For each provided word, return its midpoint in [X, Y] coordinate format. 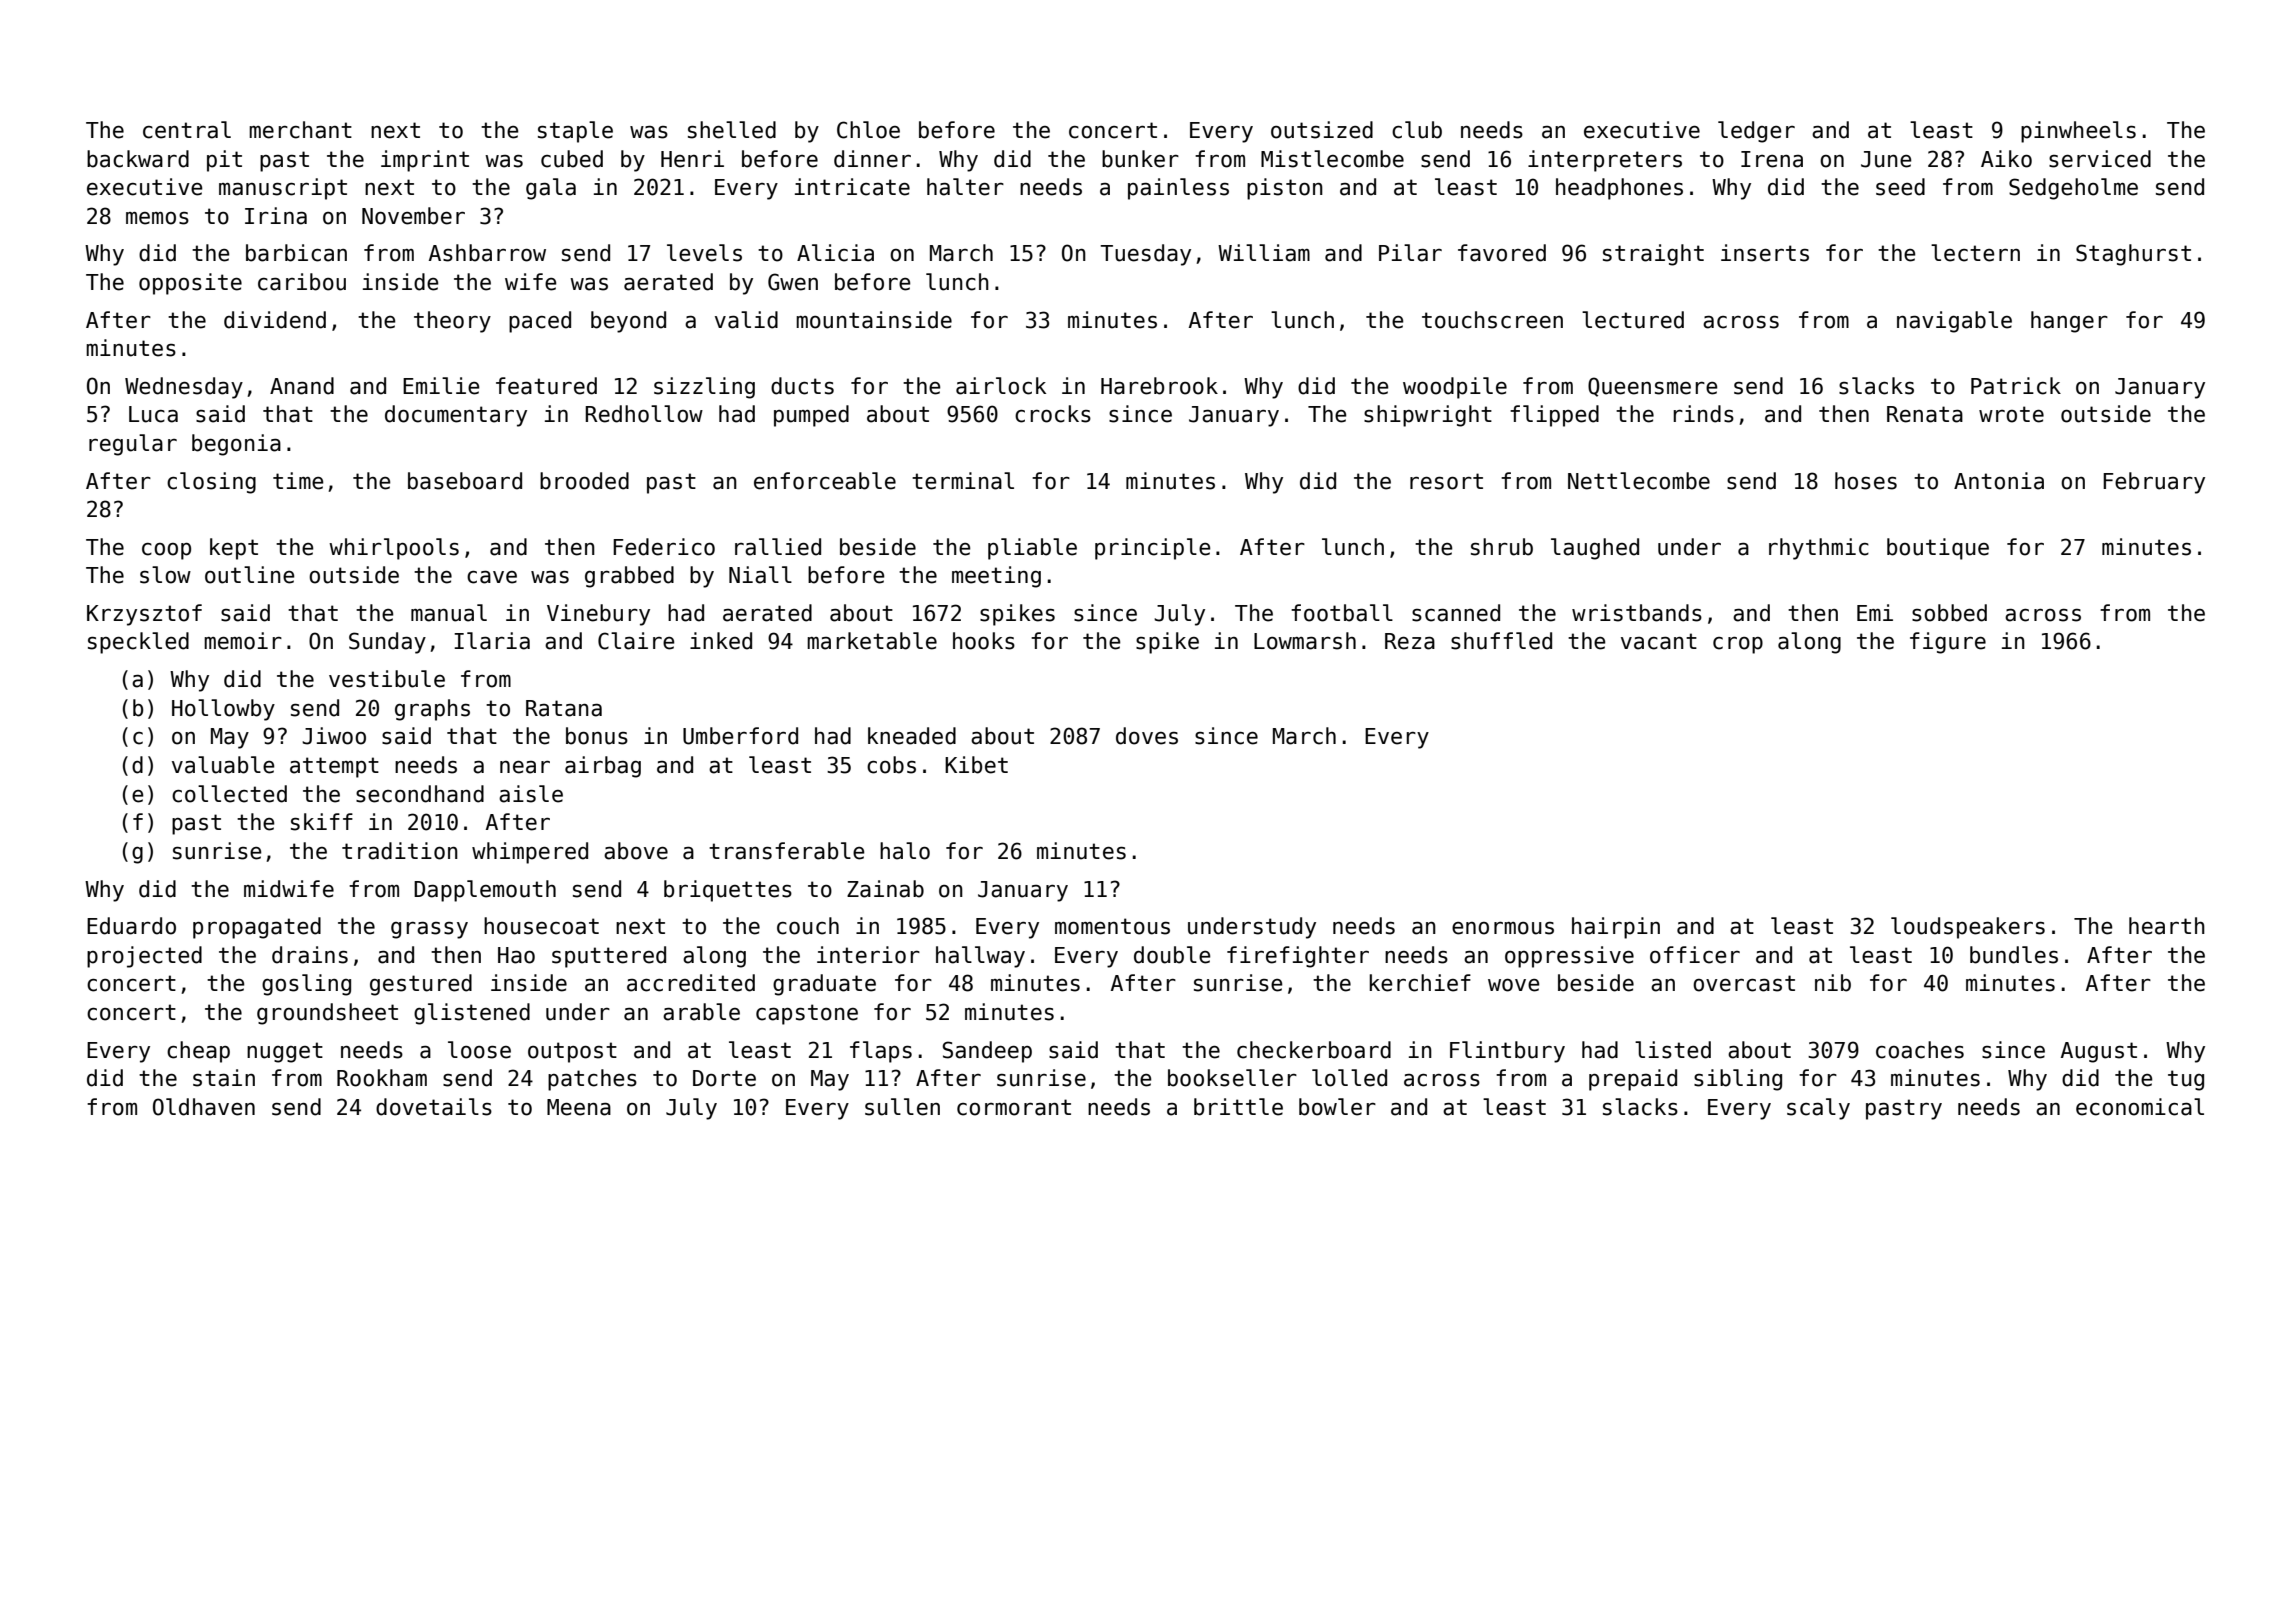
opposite [190, 284]
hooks [984, 641]
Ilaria [492, 641]
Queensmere [1653, 387]
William [1264, 253]
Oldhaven [204, 1107]
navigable [1954, 322]
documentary [456, 416]
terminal [963, 481]
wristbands [1637, 613]
